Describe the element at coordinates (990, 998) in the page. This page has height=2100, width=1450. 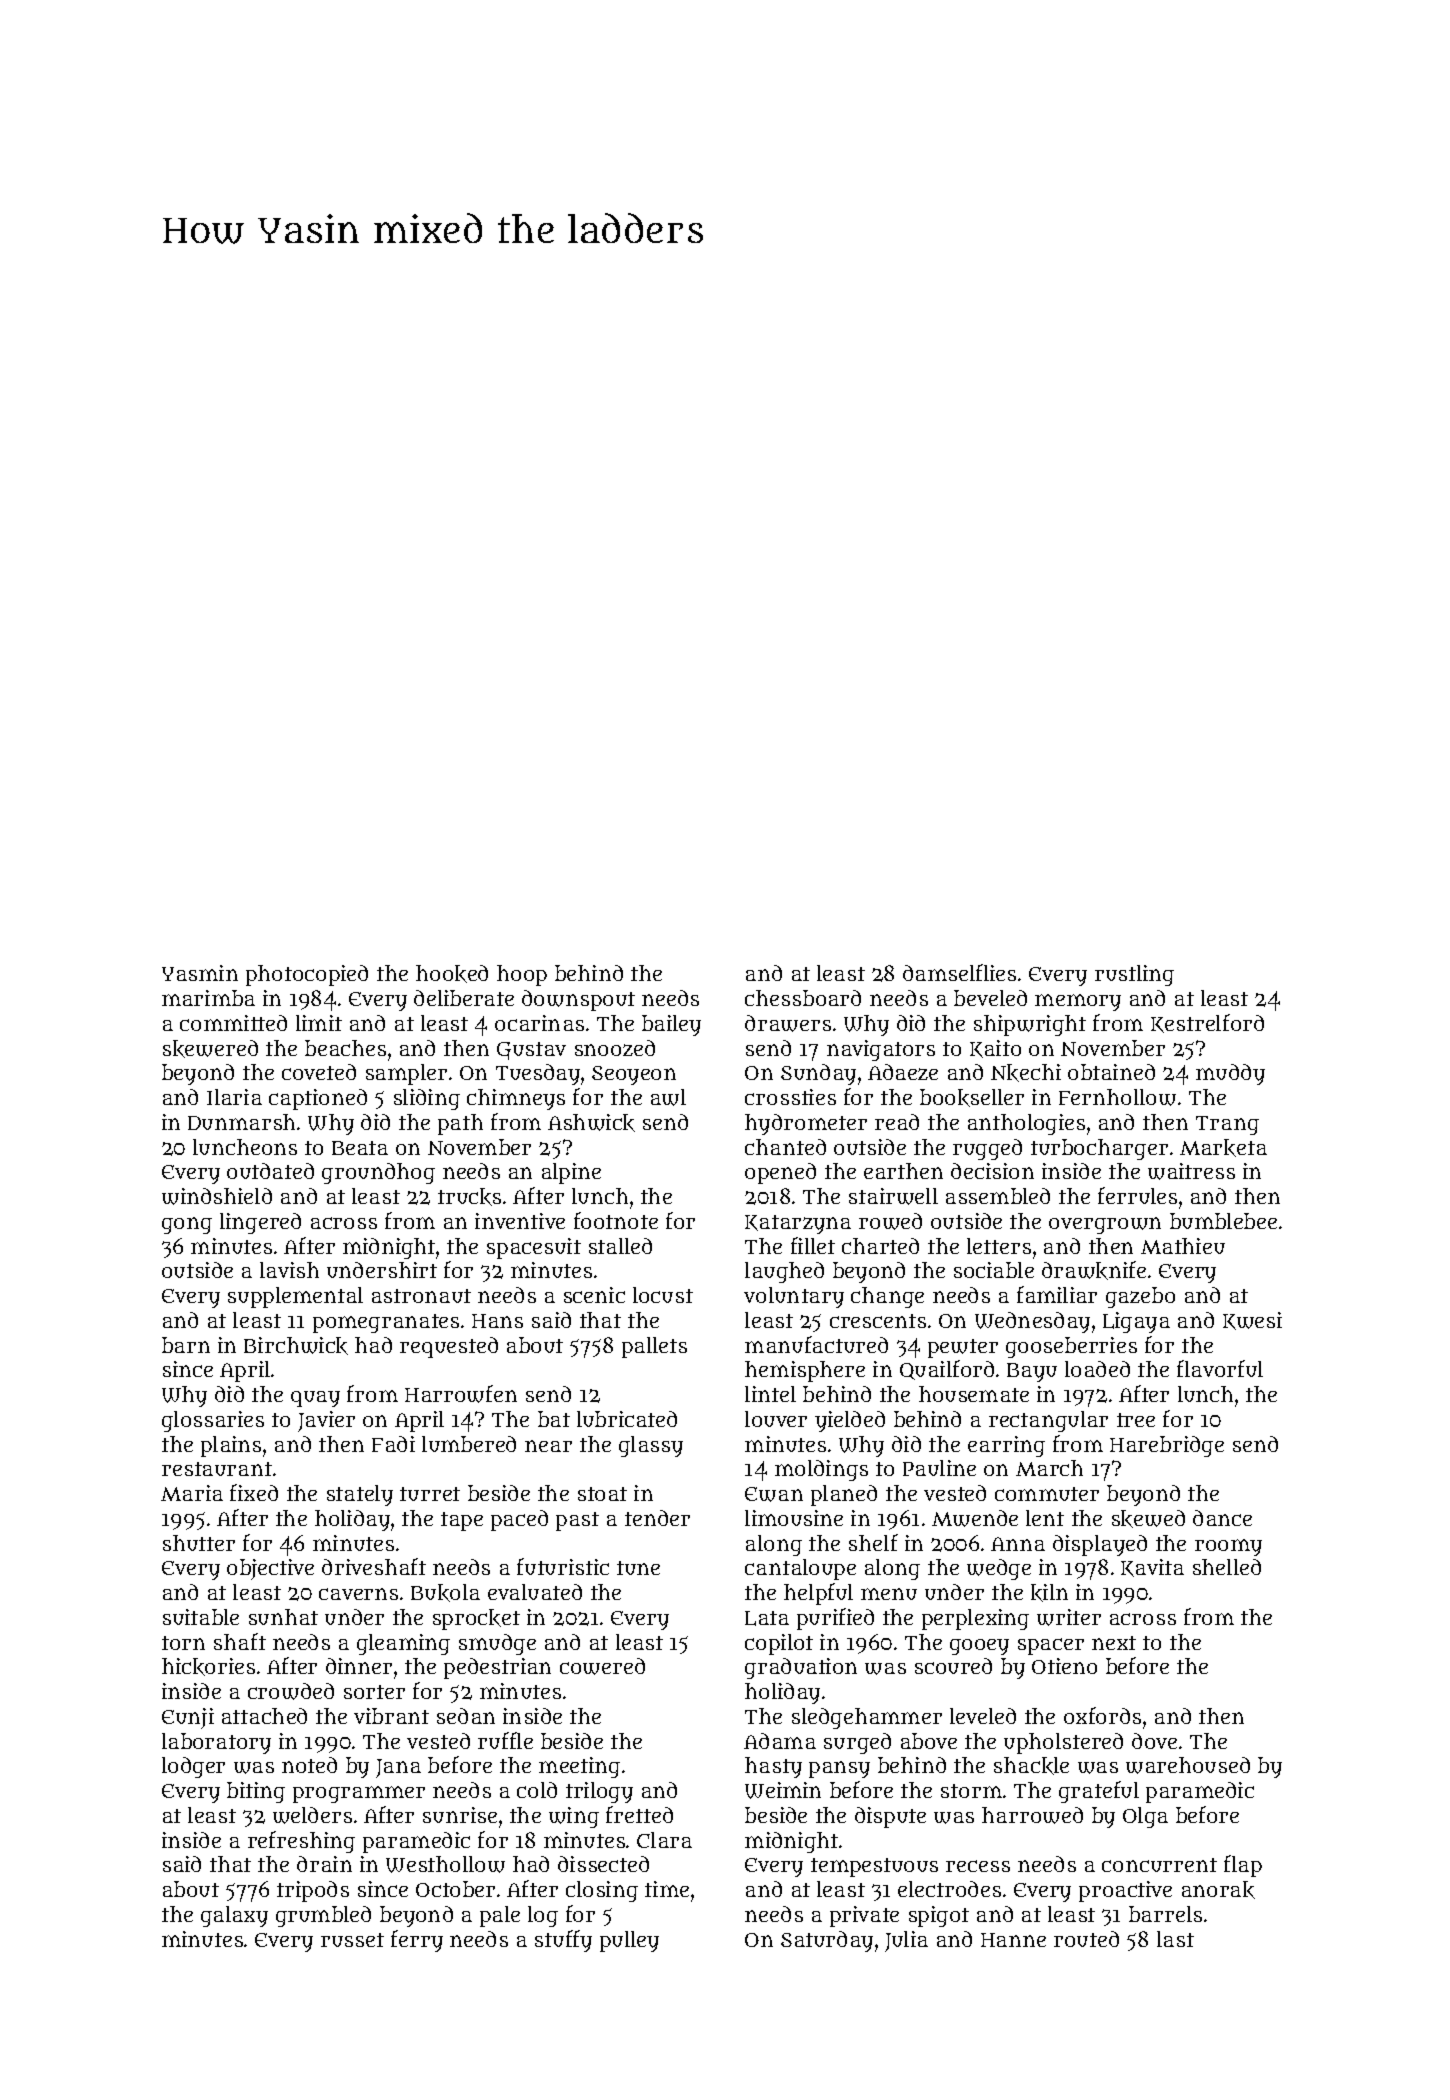
I see `beveled` at that location.
